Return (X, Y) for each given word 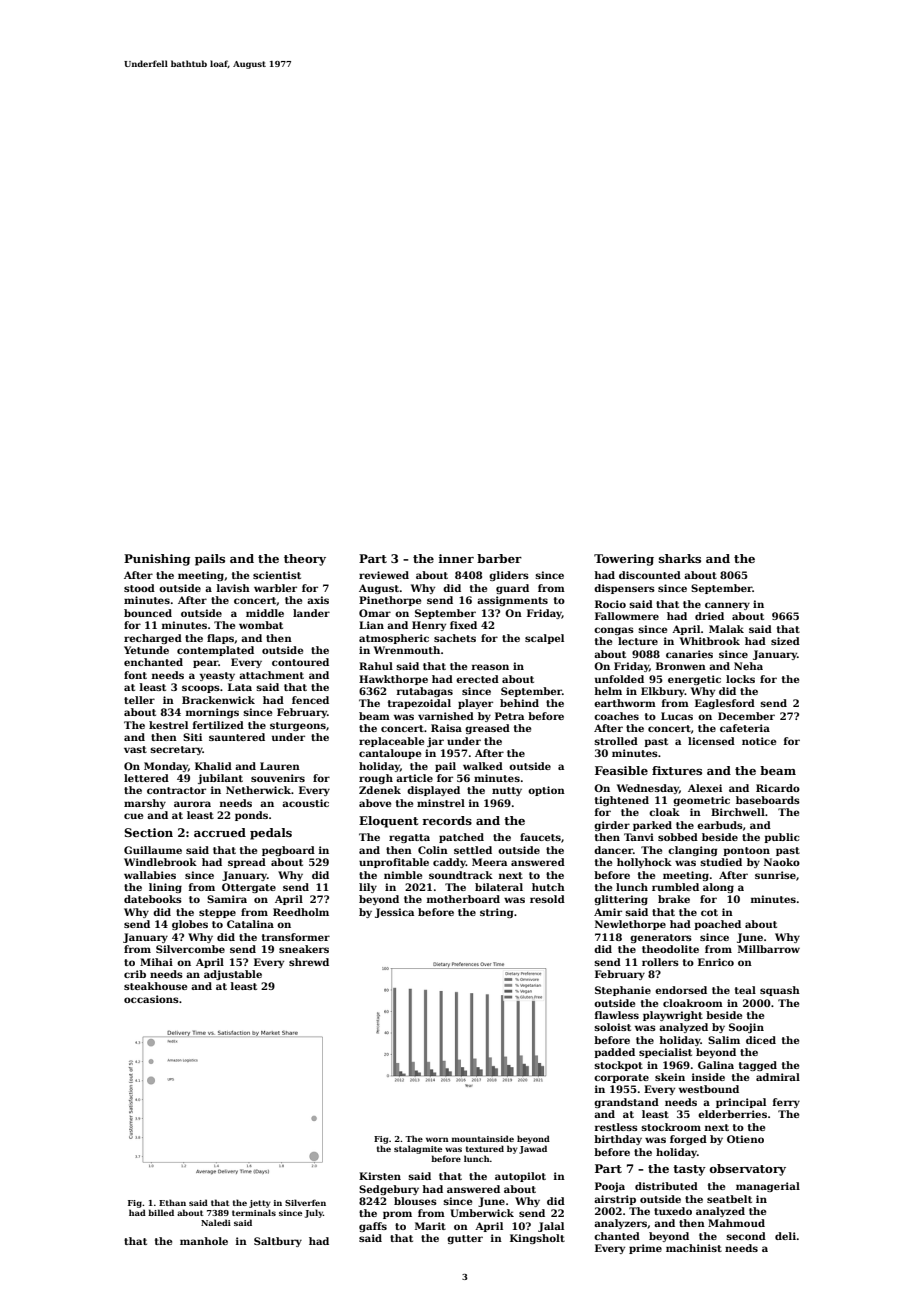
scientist (277, 575)
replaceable (391, 742)
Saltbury (278, 1242)
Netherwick (258, 790)
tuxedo (673, 1211)
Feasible (621, 770)
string (497, 913)
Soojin (746, 1028)
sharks (680, 558)
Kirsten (380, 1176)
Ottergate (249, 888)
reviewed (384, 575)
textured (485, 1148)
